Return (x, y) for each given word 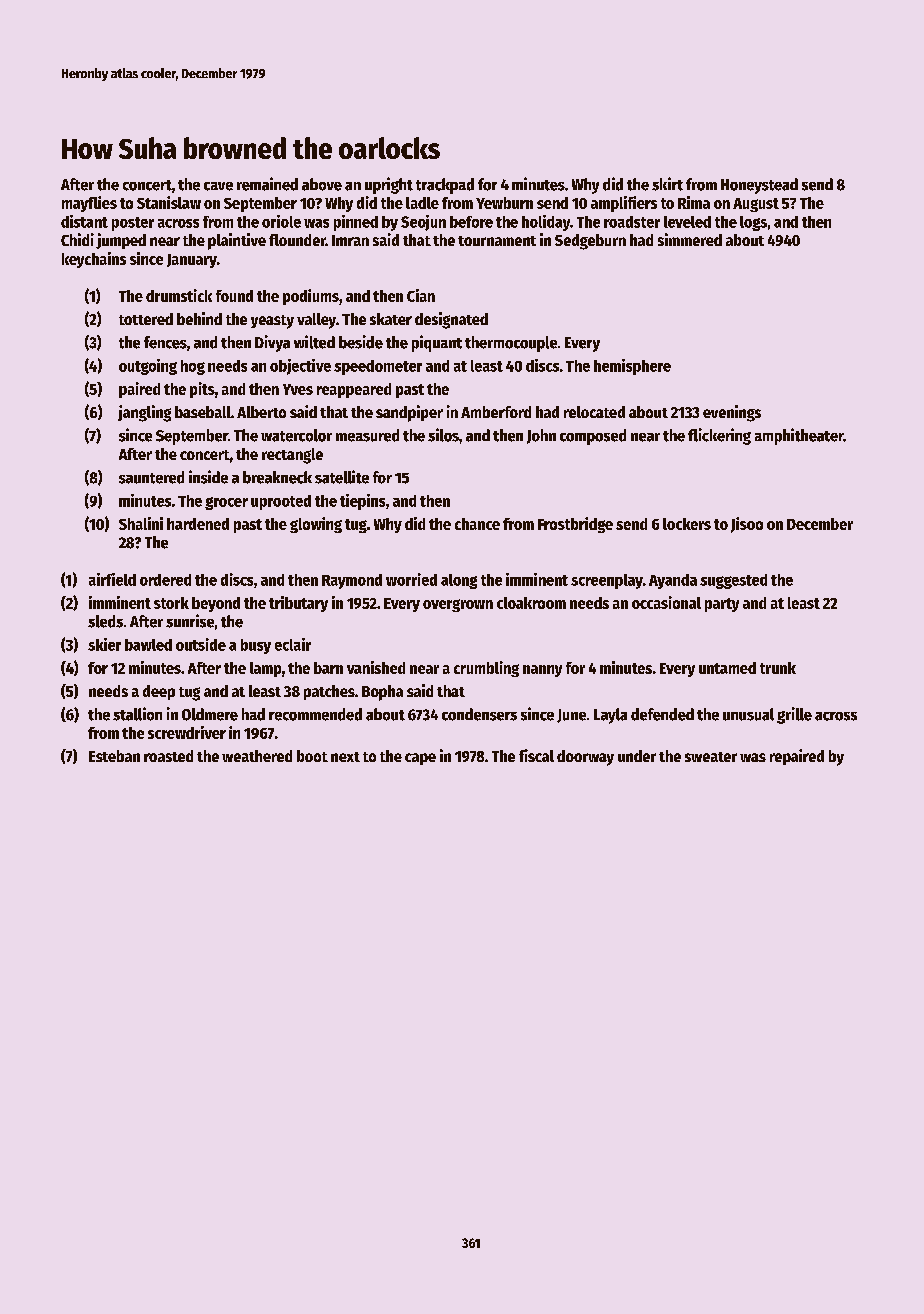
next (345, 757)
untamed (727, 668)
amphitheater (799, 436)
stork (171, 603)
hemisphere (632, 367)
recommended (315, 714)
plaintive (237, 241)
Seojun (423, 223)
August (756, 205)
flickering (719, 436)
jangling (144, 413)
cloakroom (531, 603)
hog (193, 367)
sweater (711, 757)
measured (367, 435)
